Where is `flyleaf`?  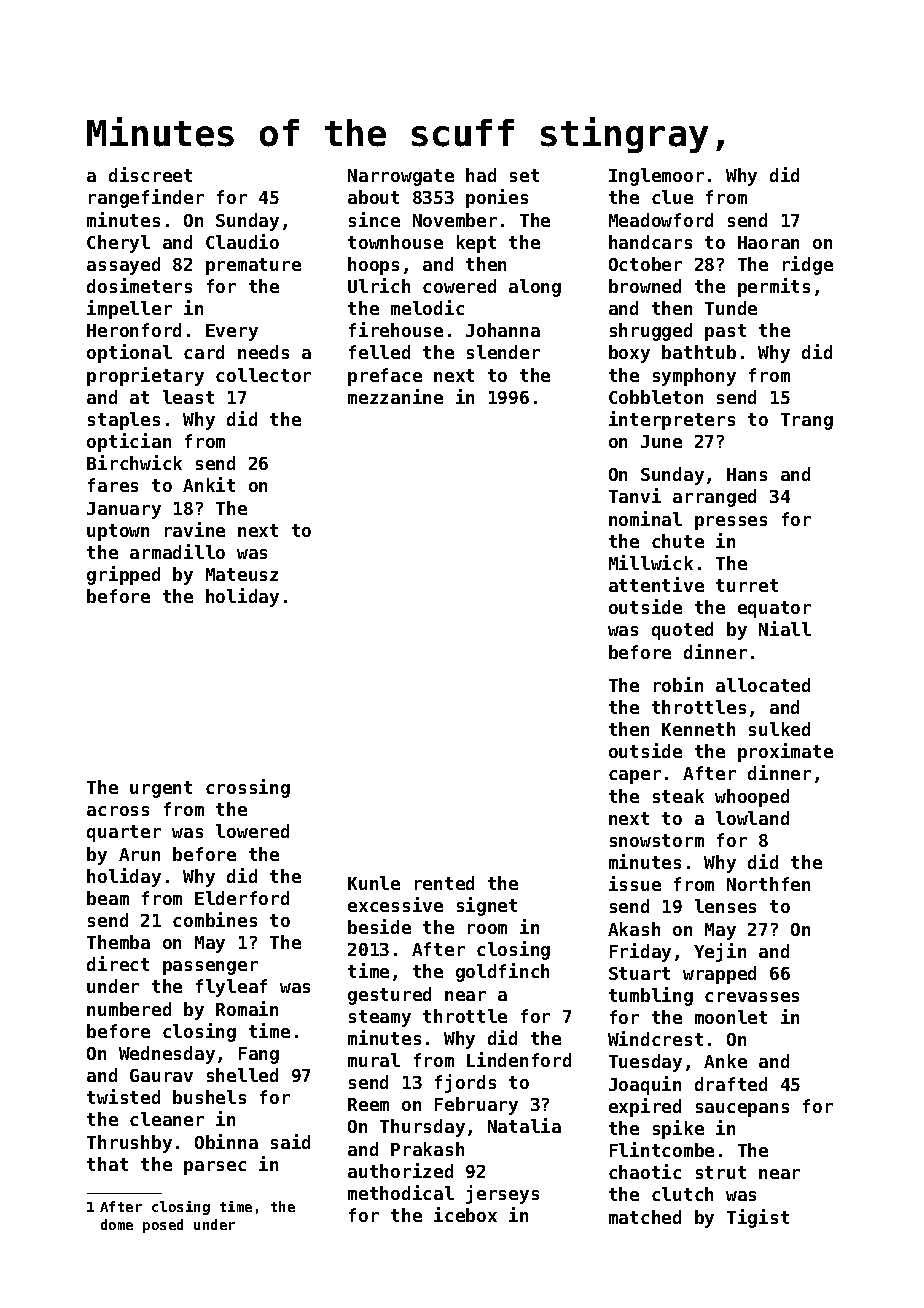
flyleaf is located at coordinates (231, 988).
